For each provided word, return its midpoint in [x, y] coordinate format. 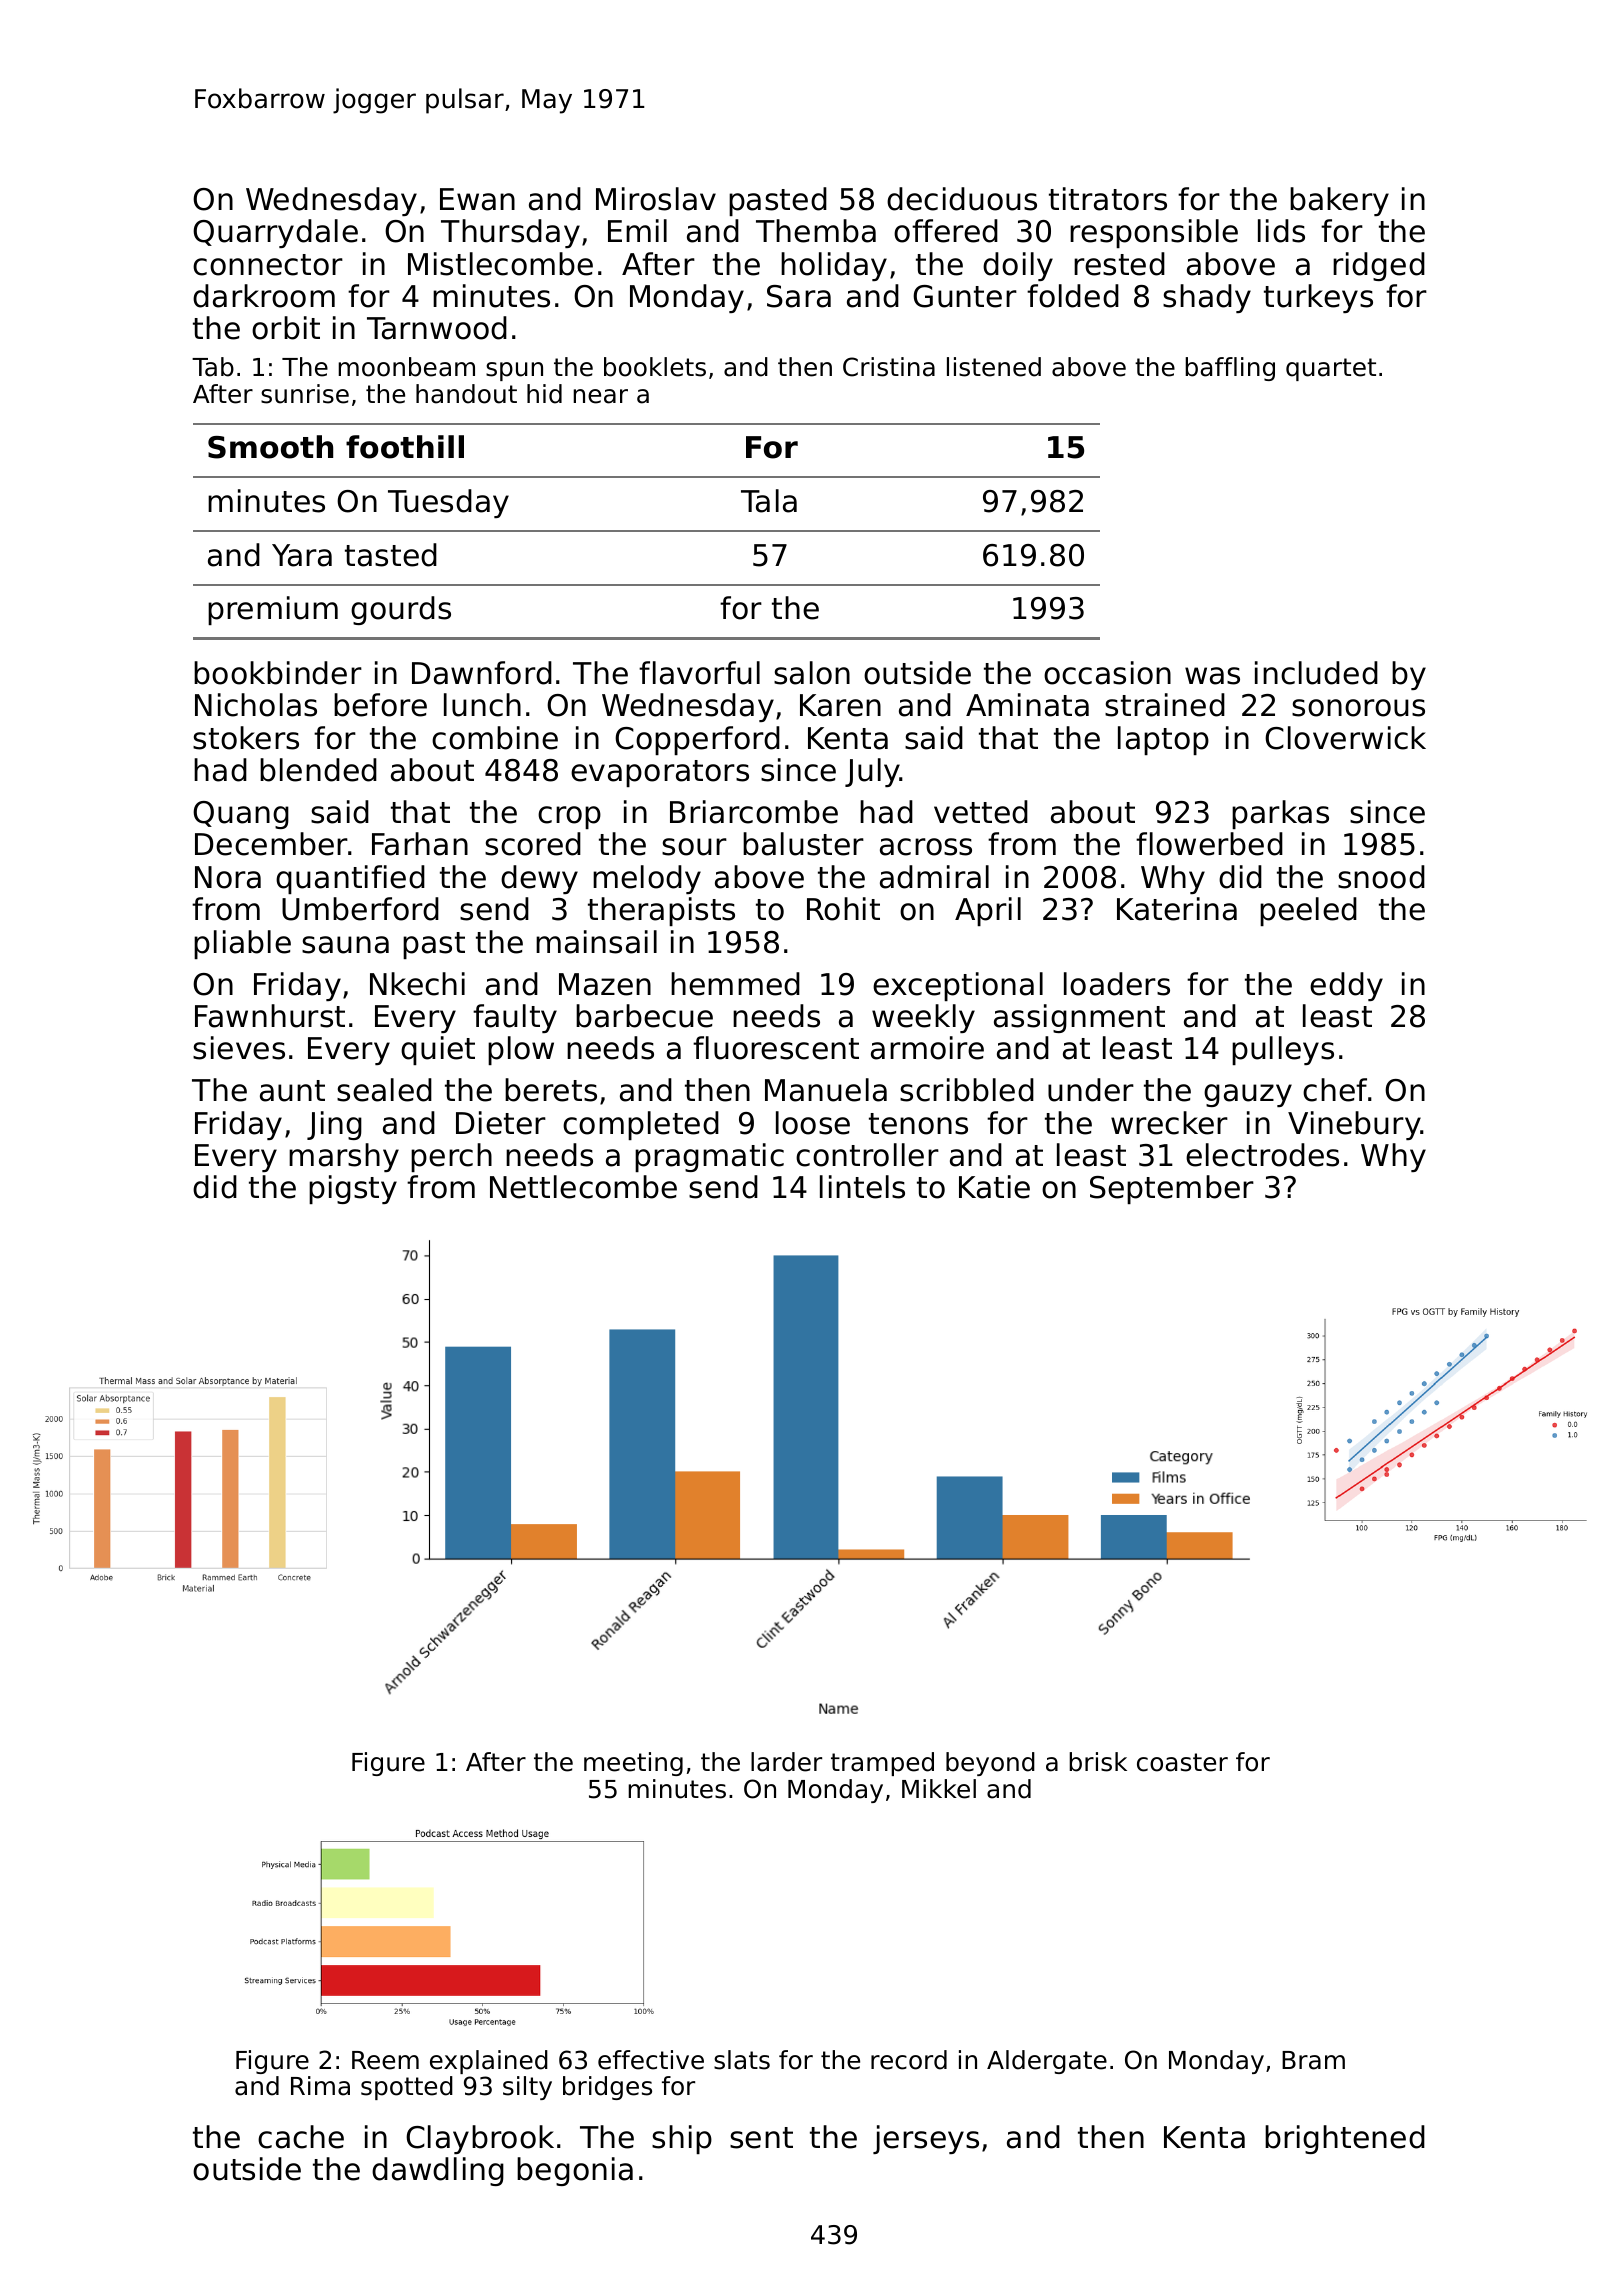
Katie [994, 1187]
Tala [769, 501]
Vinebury [1354, 1125]
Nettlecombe [583, 1187]
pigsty [353, 1189]
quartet [1331, 369]
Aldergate [1047, 2062]
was [1212, 676]
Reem [385, 2060]
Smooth [270, 447]
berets [551, 1090]
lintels [862, 1187]
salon [812, 673]
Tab [213, 367]
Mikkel [939, 1789]
